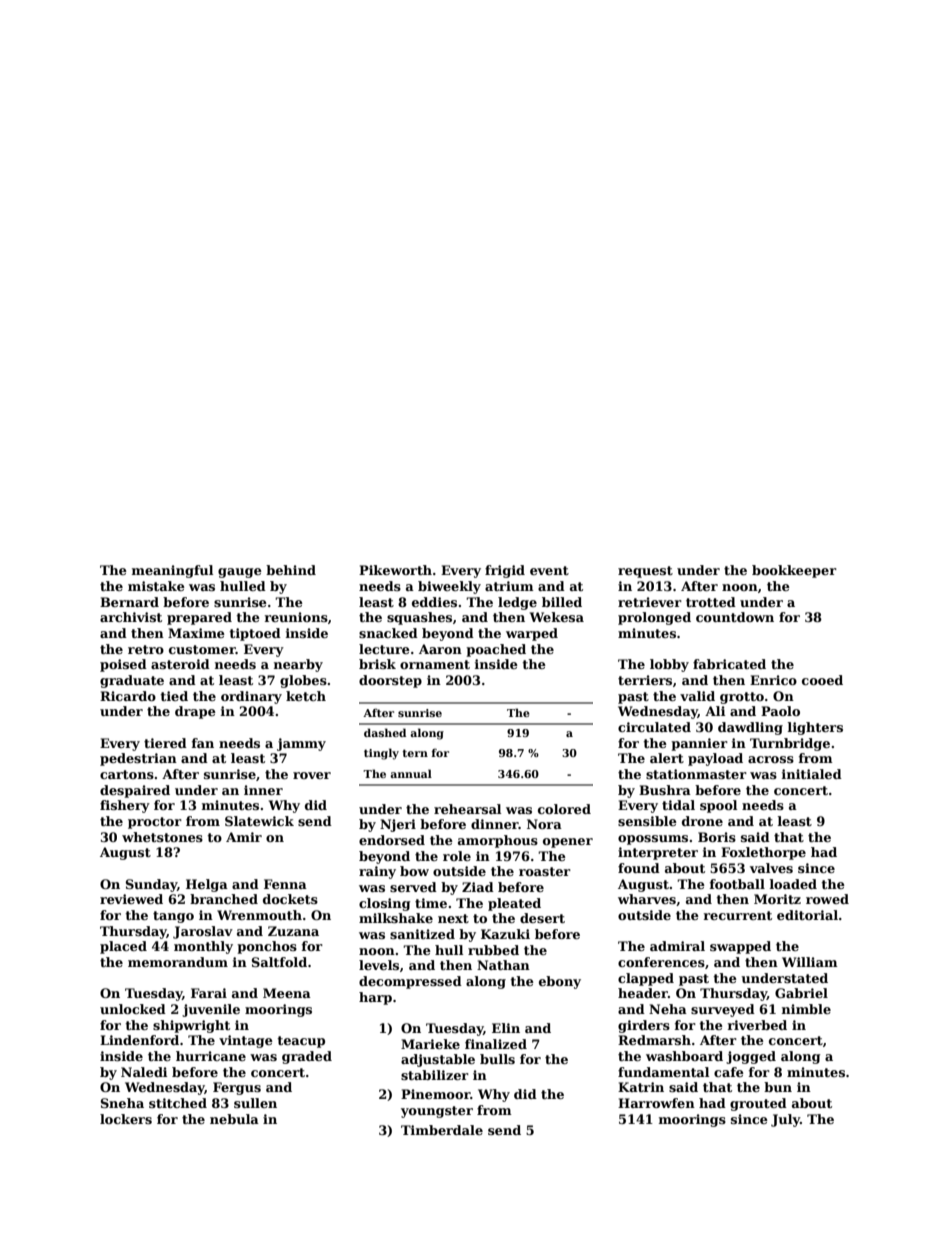 The height and width of the page is (1233, 952). Describe the element at coordinates (126, 1119) in the page. I see `lockers` at that location.
